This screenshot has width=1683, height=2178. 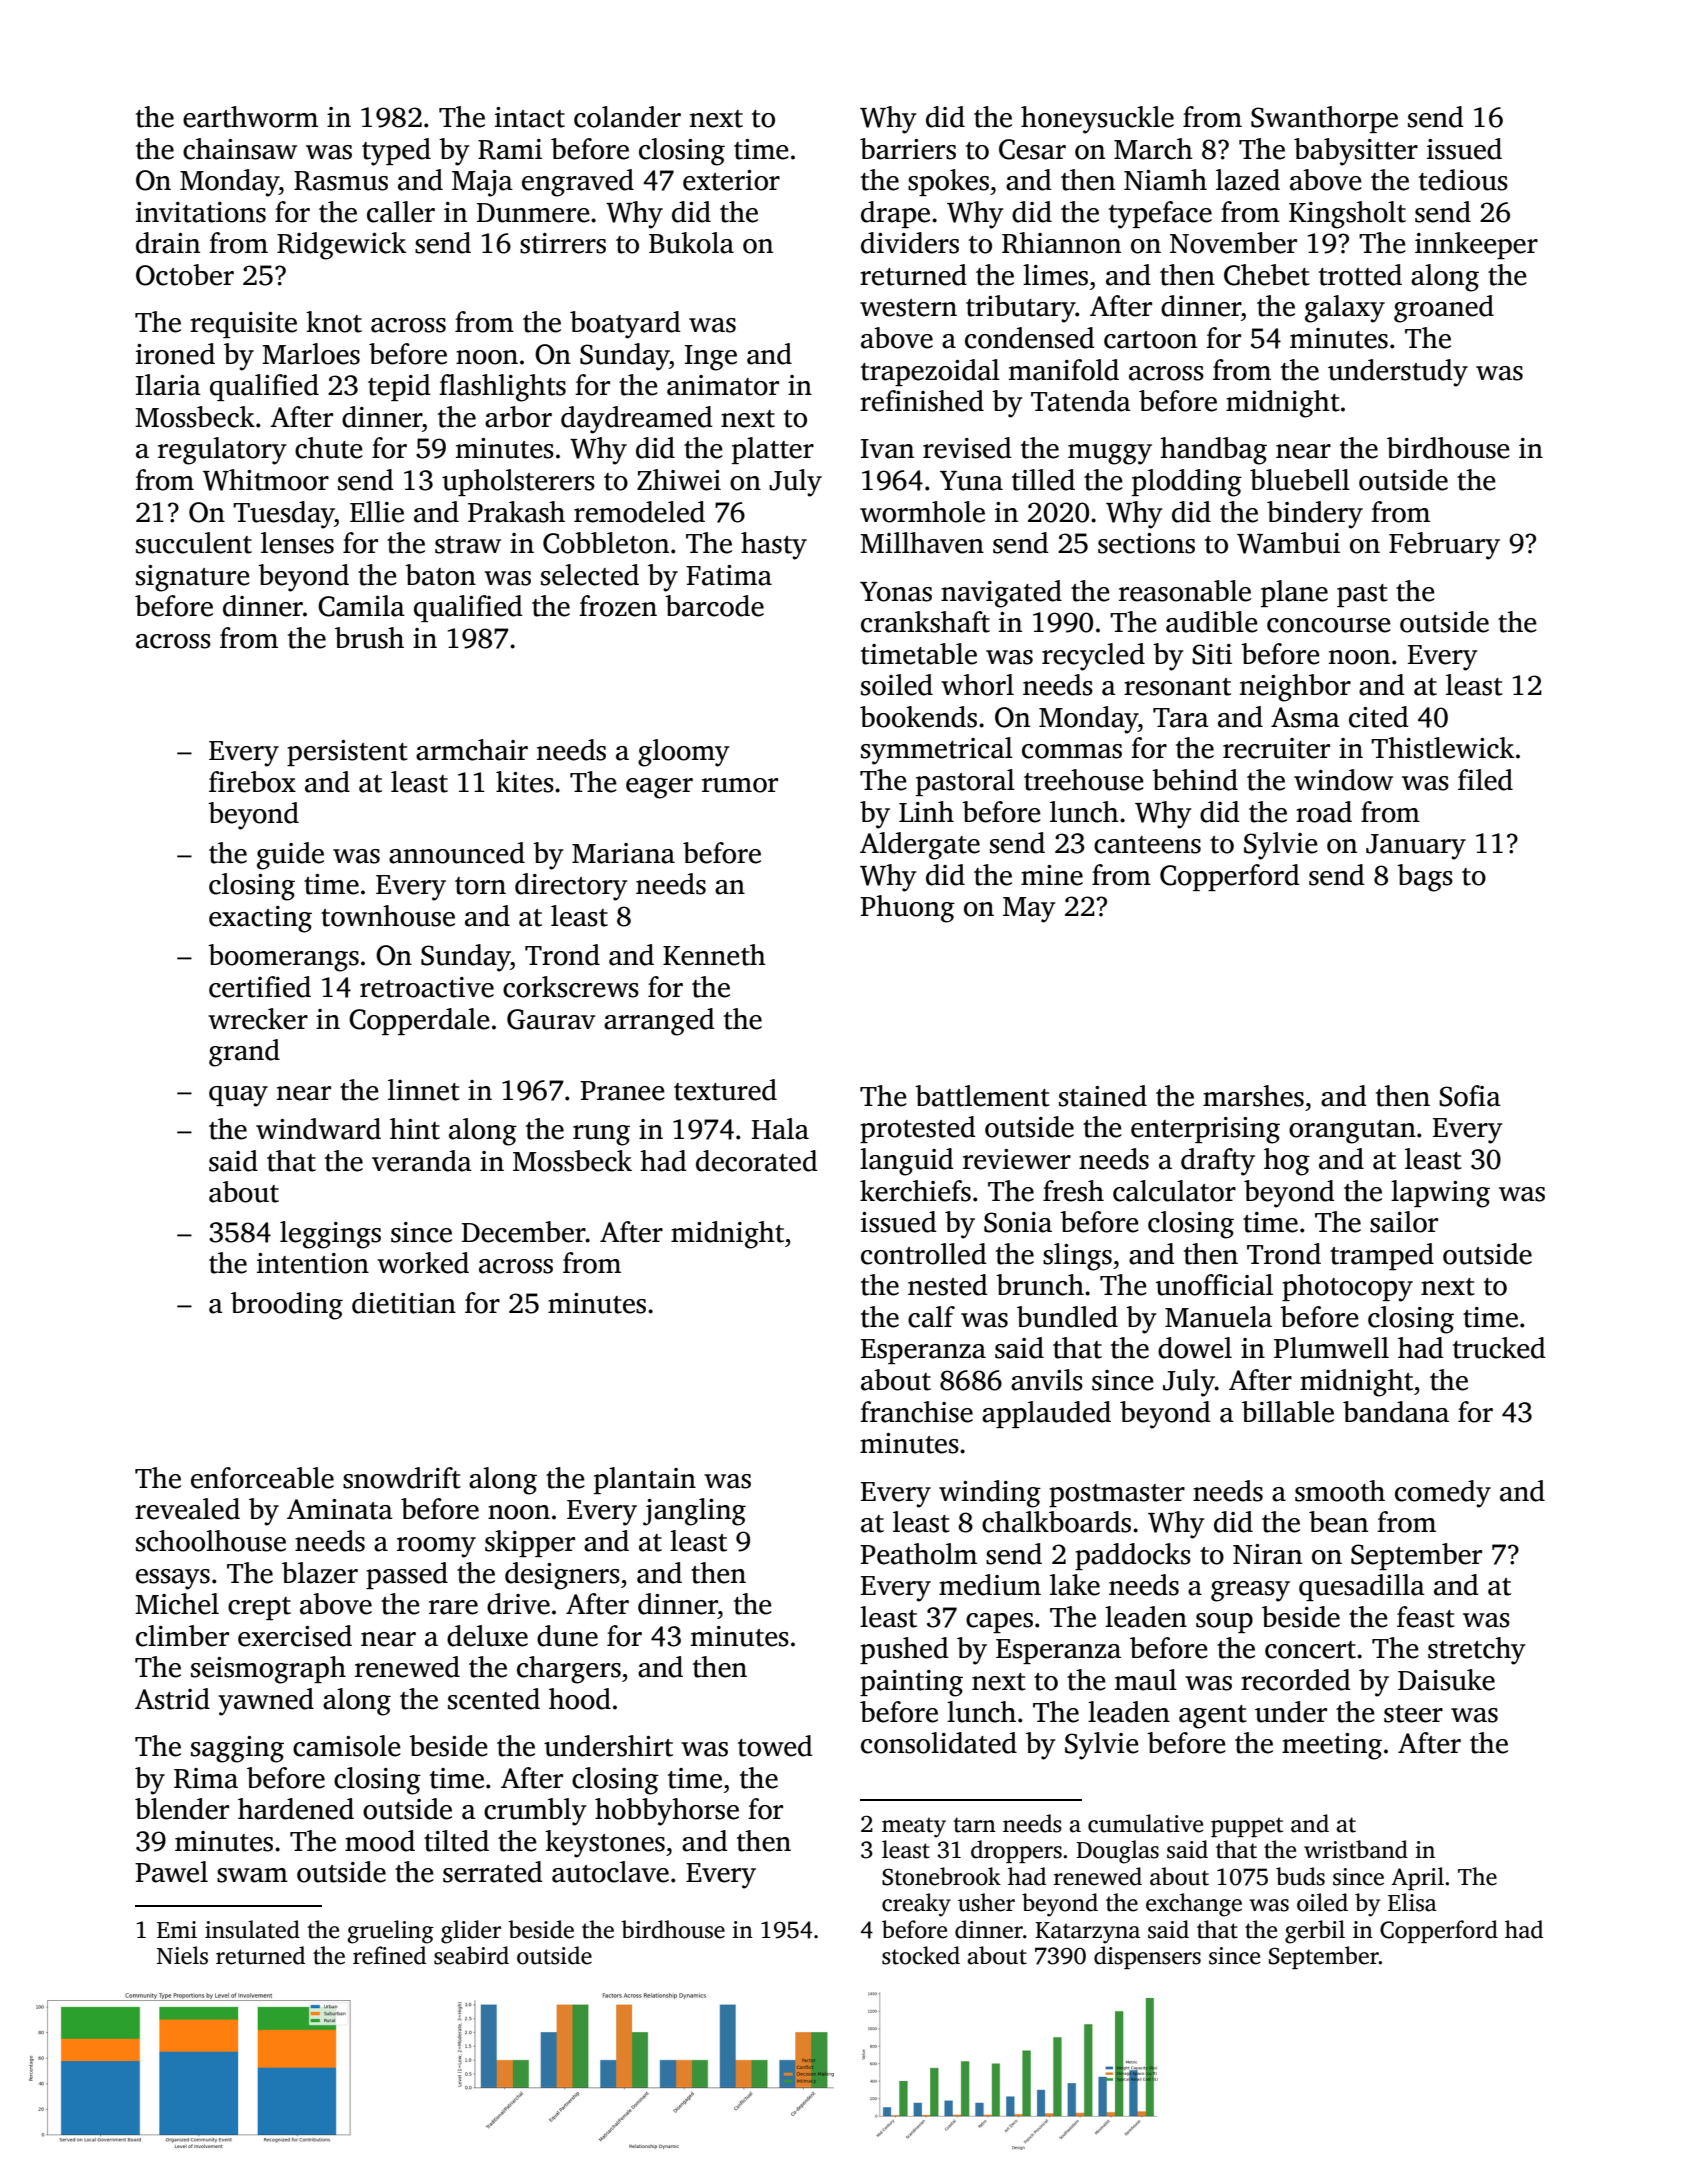 I want to click on textured, so click(x=725, y=1090).
